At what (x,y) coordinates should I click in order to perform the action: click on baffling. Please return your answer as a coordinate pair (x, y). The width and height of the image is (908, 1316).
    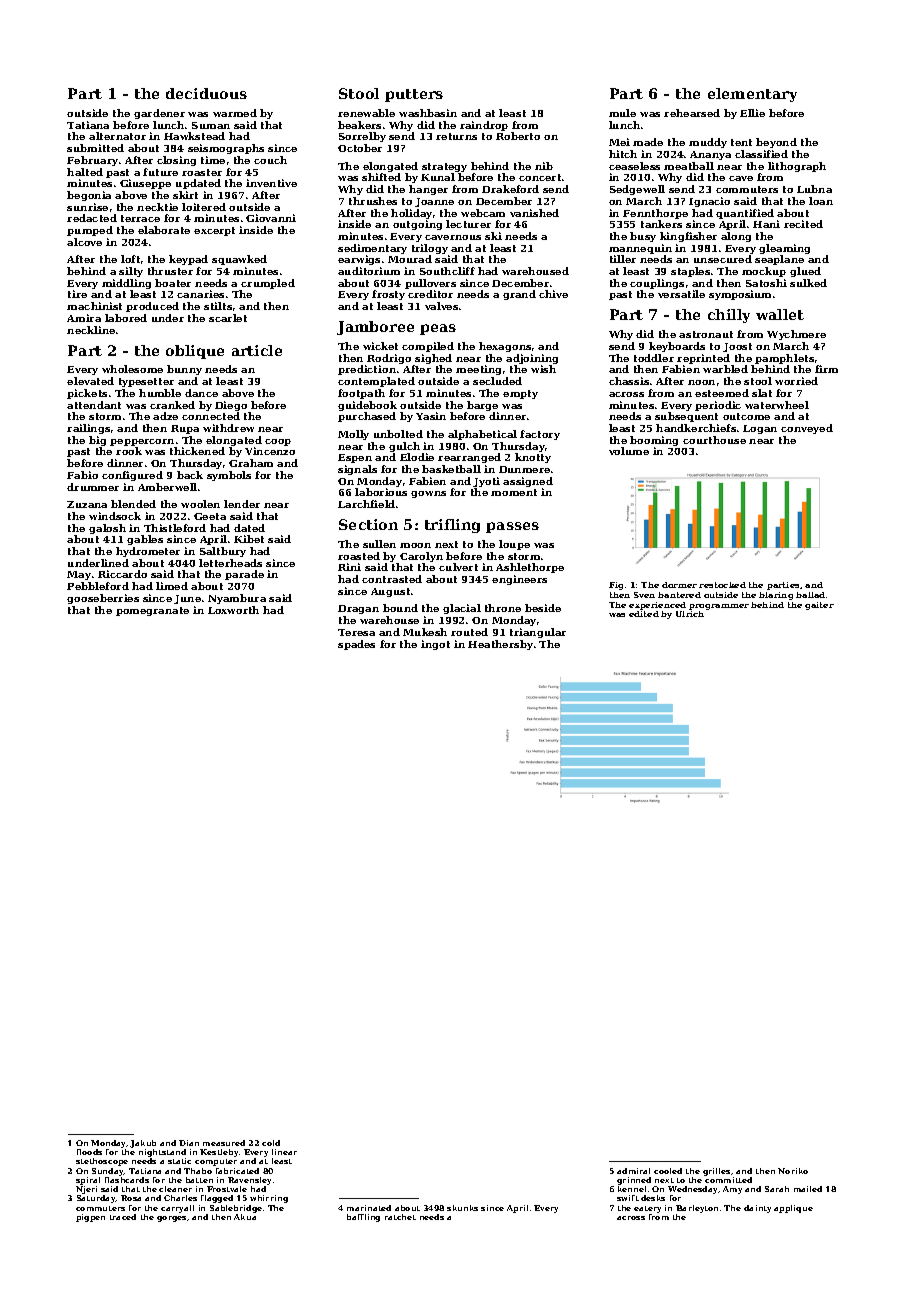
    Looking at the image, I should click on (363, 1218).
